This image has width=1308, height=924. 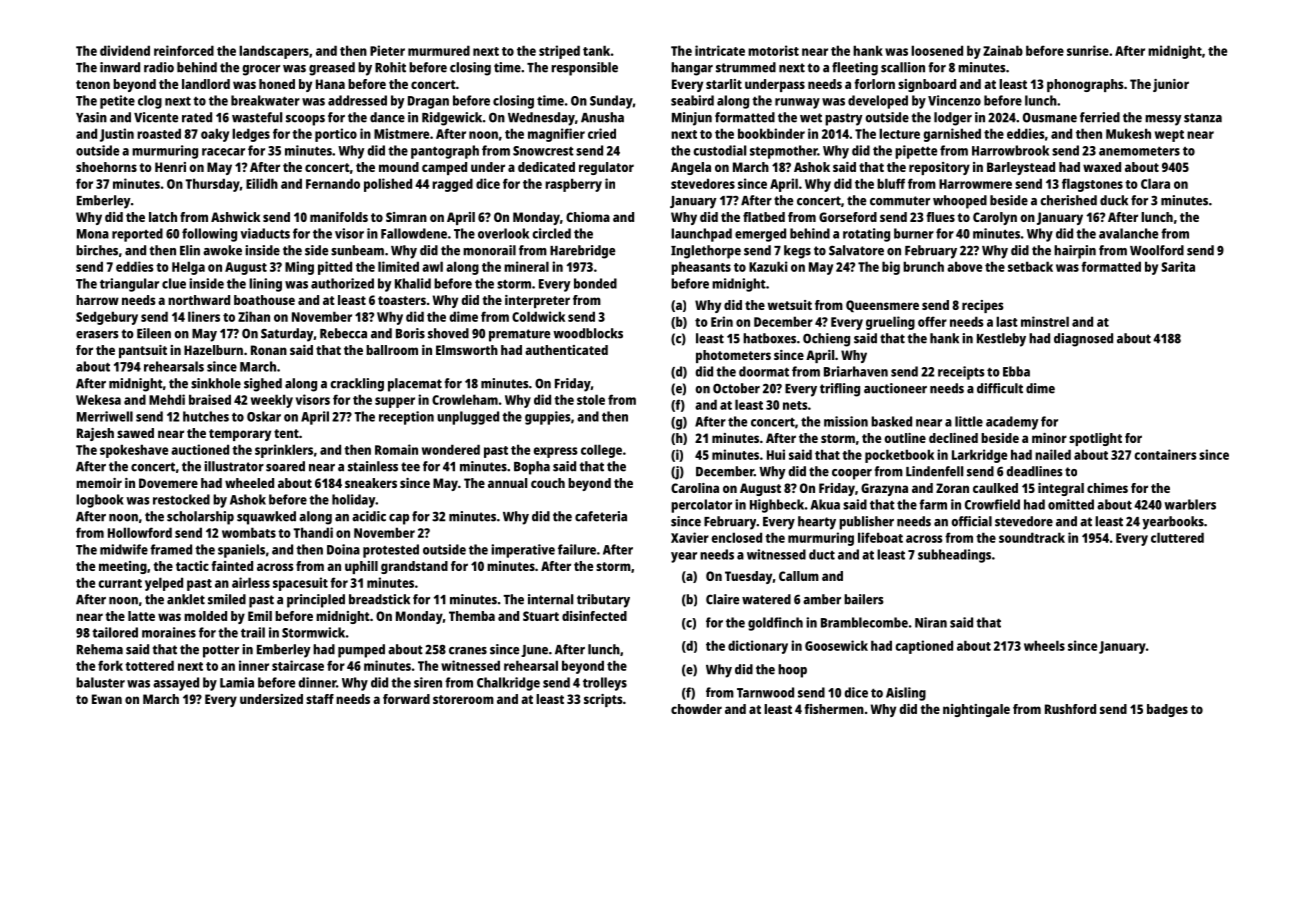 I want to click on Zihan, so click(x=254, y=316).
